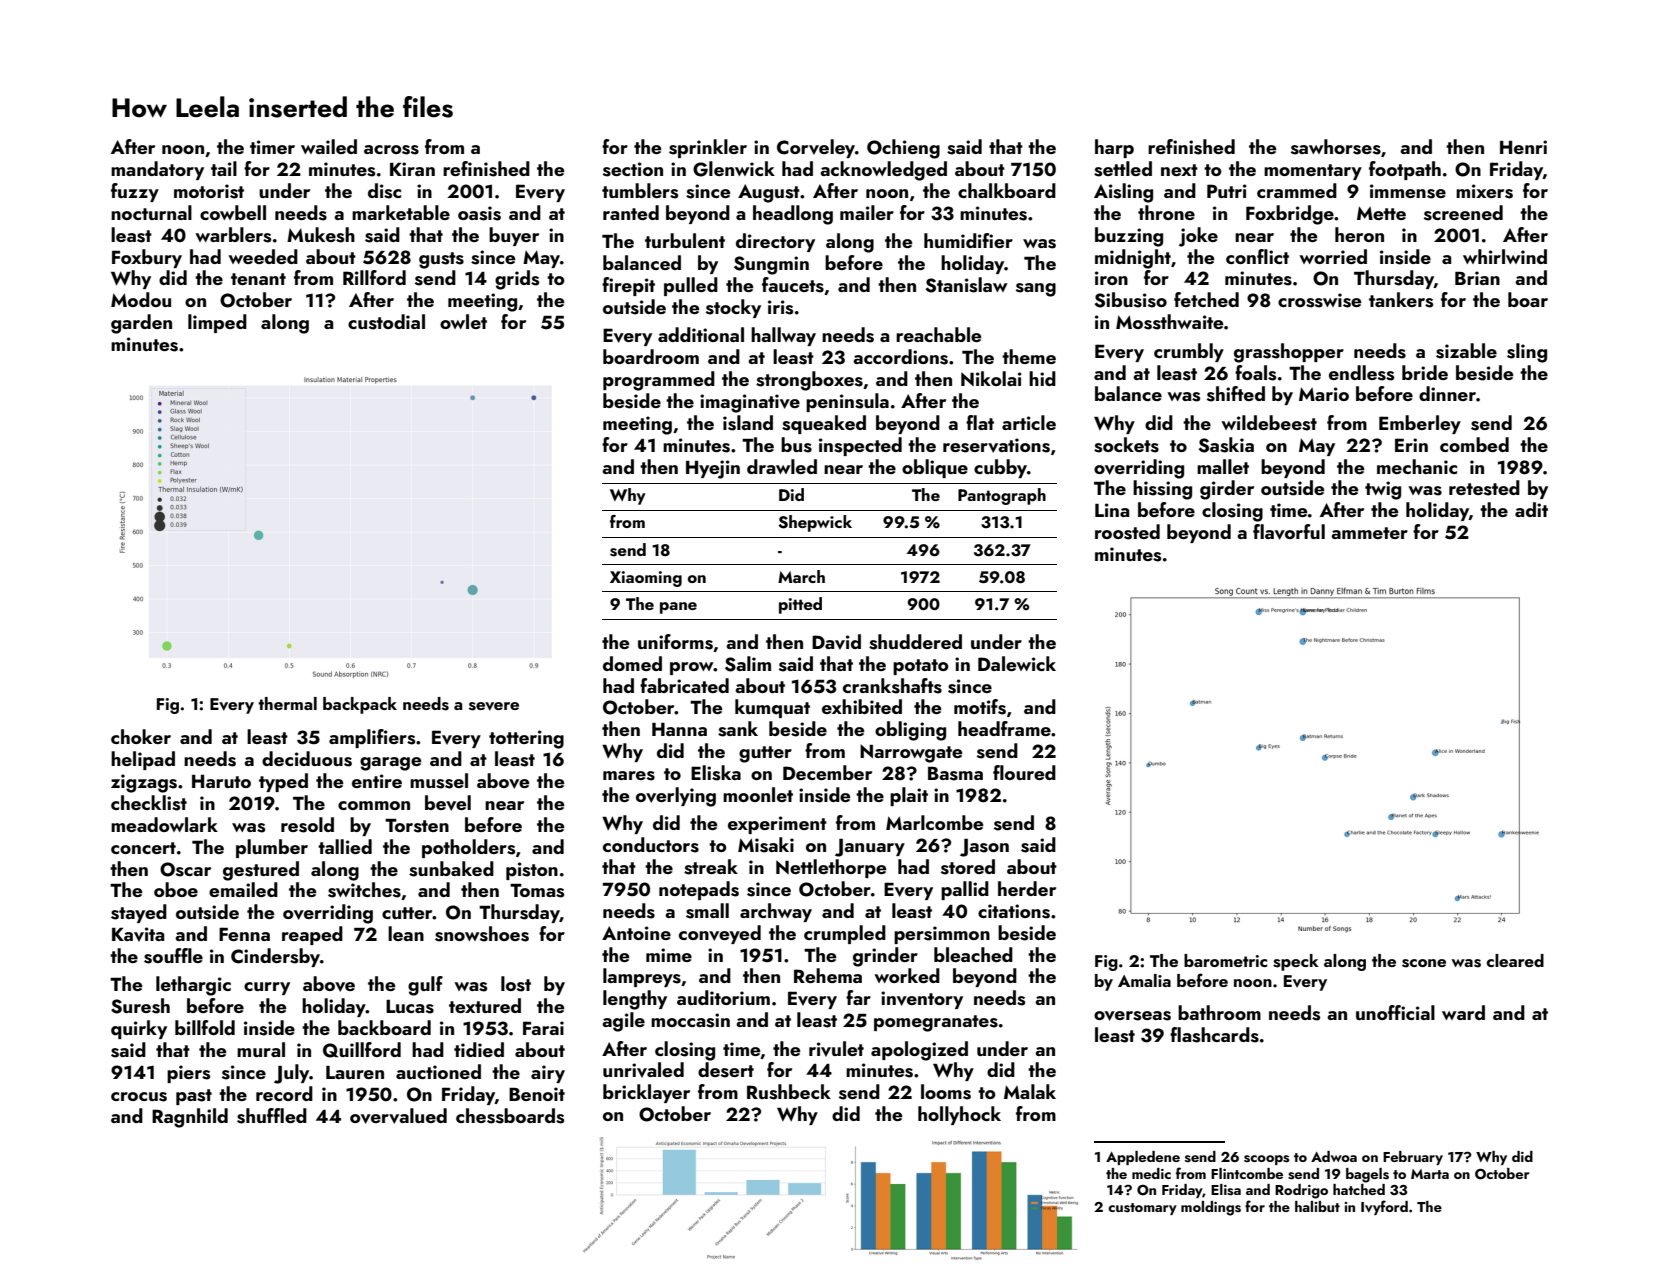 This document has height=1282, width=1659. Describe the element at coordinates (847, 402) in the document. I see `peninsula` at that location.
